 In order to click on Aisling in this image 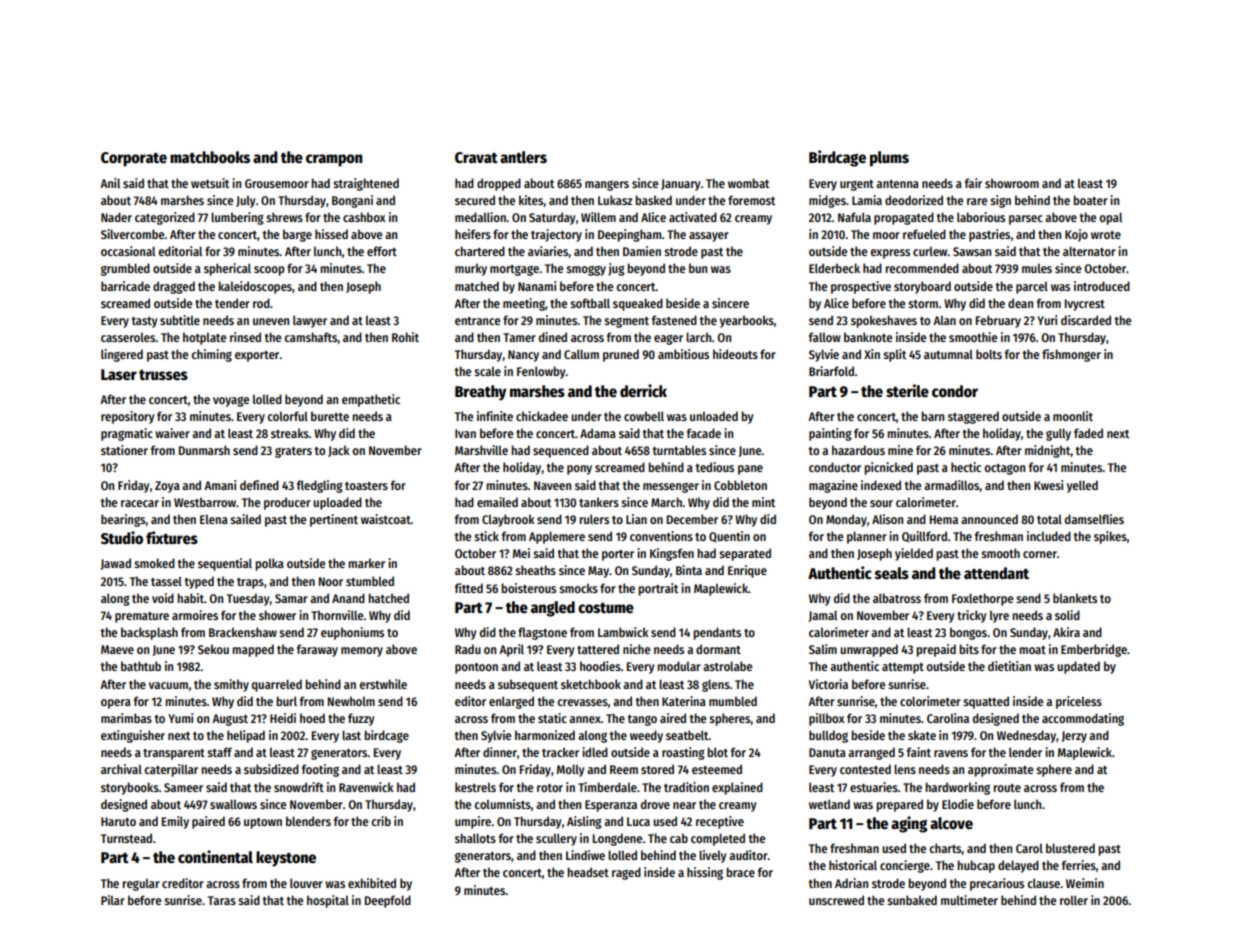, I will do `click(584, 822)`.
